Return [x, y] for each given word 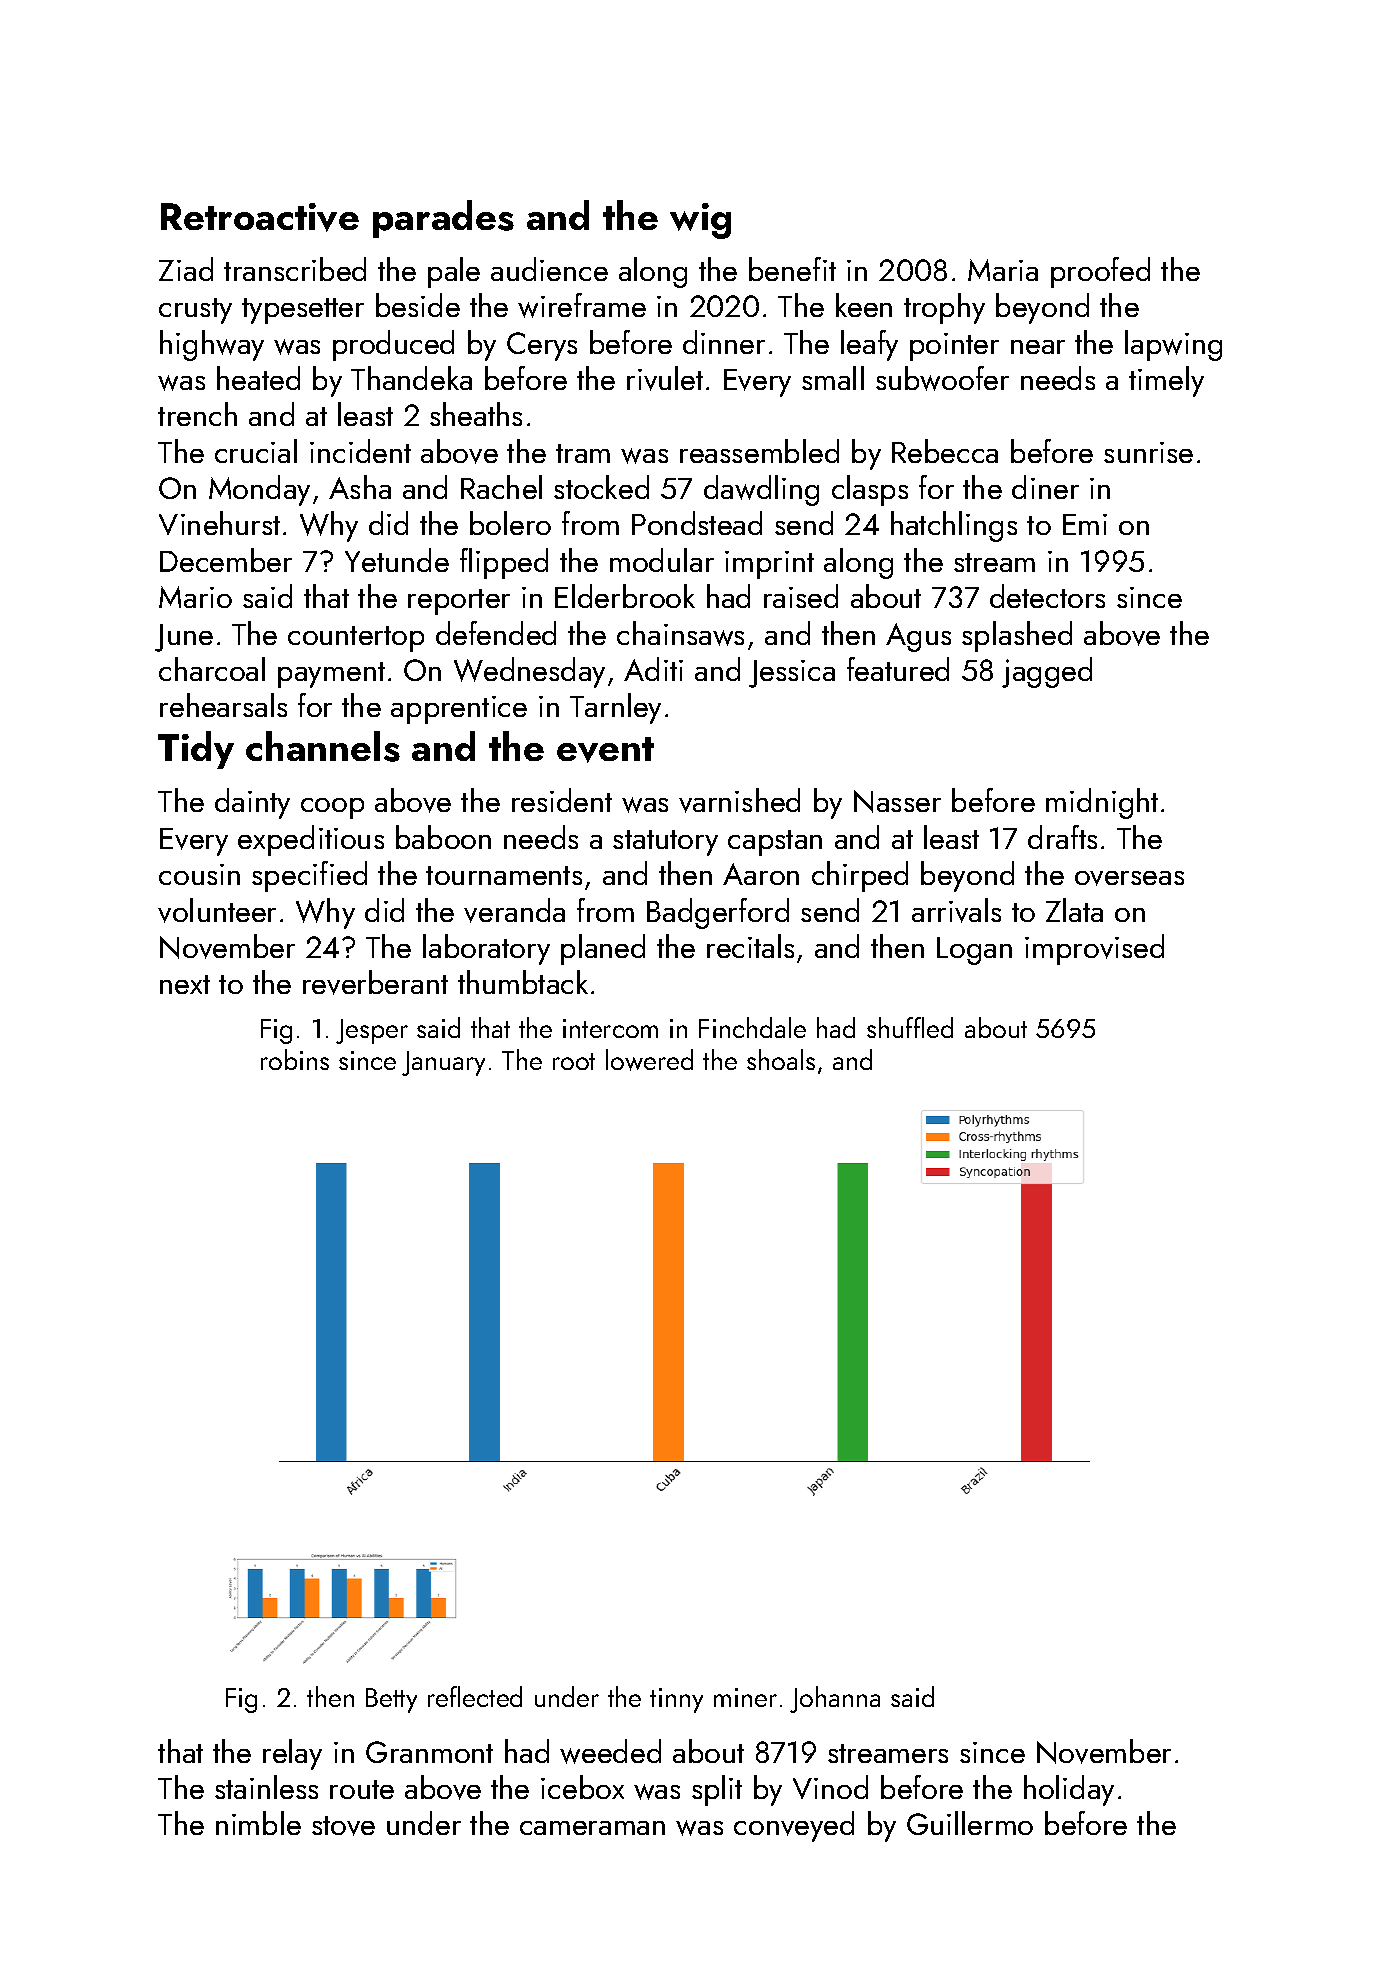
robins [295, 1059]
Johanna [835, 1699]
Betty [391, 1700]
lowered [649, 1060]
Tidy [196, 750]
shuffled [910, 1027]
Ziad [186, 269]
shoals [781, 1059]
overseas [1129, 878]
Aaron [761, 874]
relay [292, 1754]
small [833, 378]
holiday [1069, 1790]
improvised [1094, 949]
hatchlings [954, 526]
